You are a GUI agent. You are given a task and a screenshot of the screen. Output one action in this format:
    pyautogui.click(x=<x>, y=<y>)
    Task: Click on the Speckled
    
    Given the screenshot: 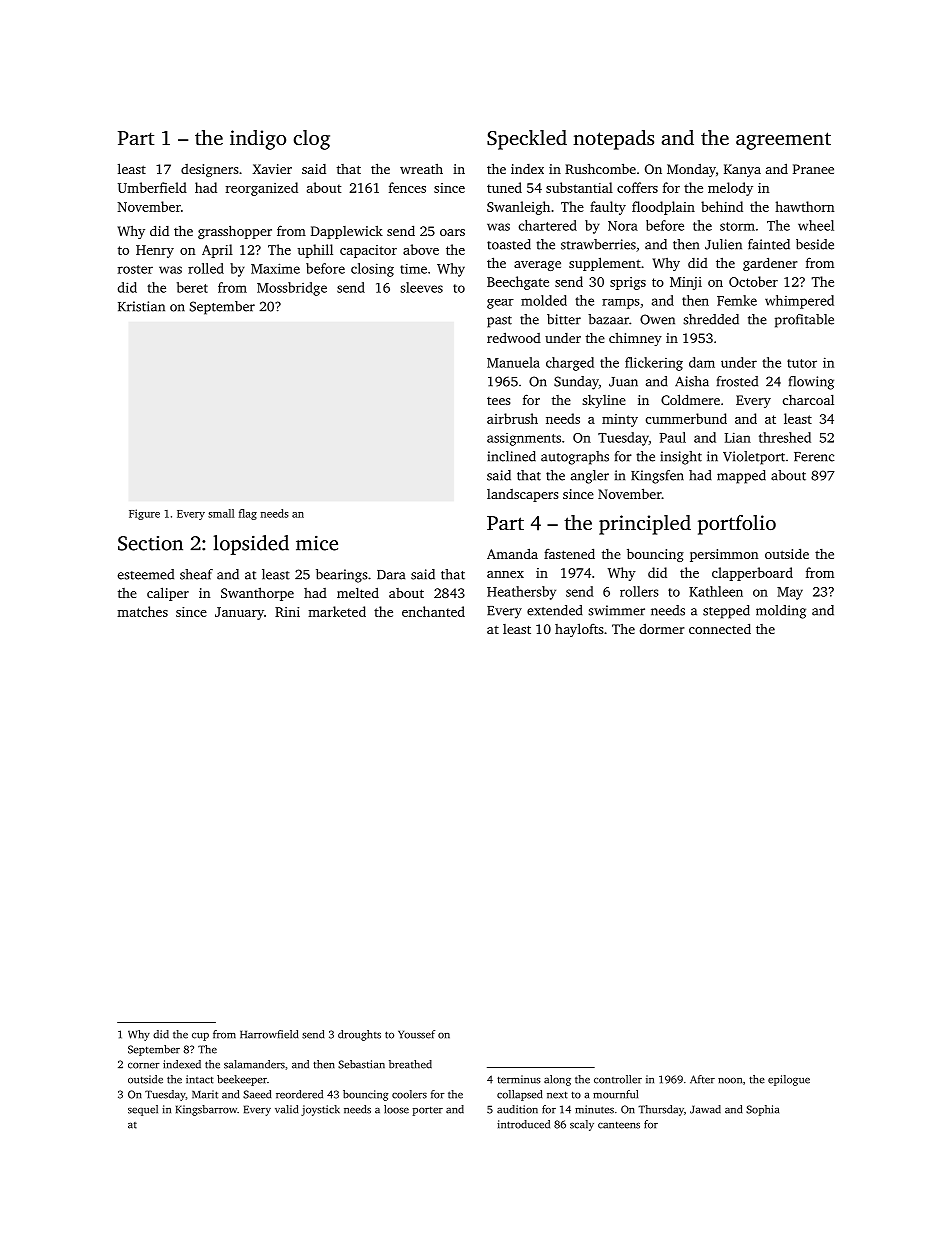 What is the action you would take?
    pyautogui.click(x=527, y=140)
